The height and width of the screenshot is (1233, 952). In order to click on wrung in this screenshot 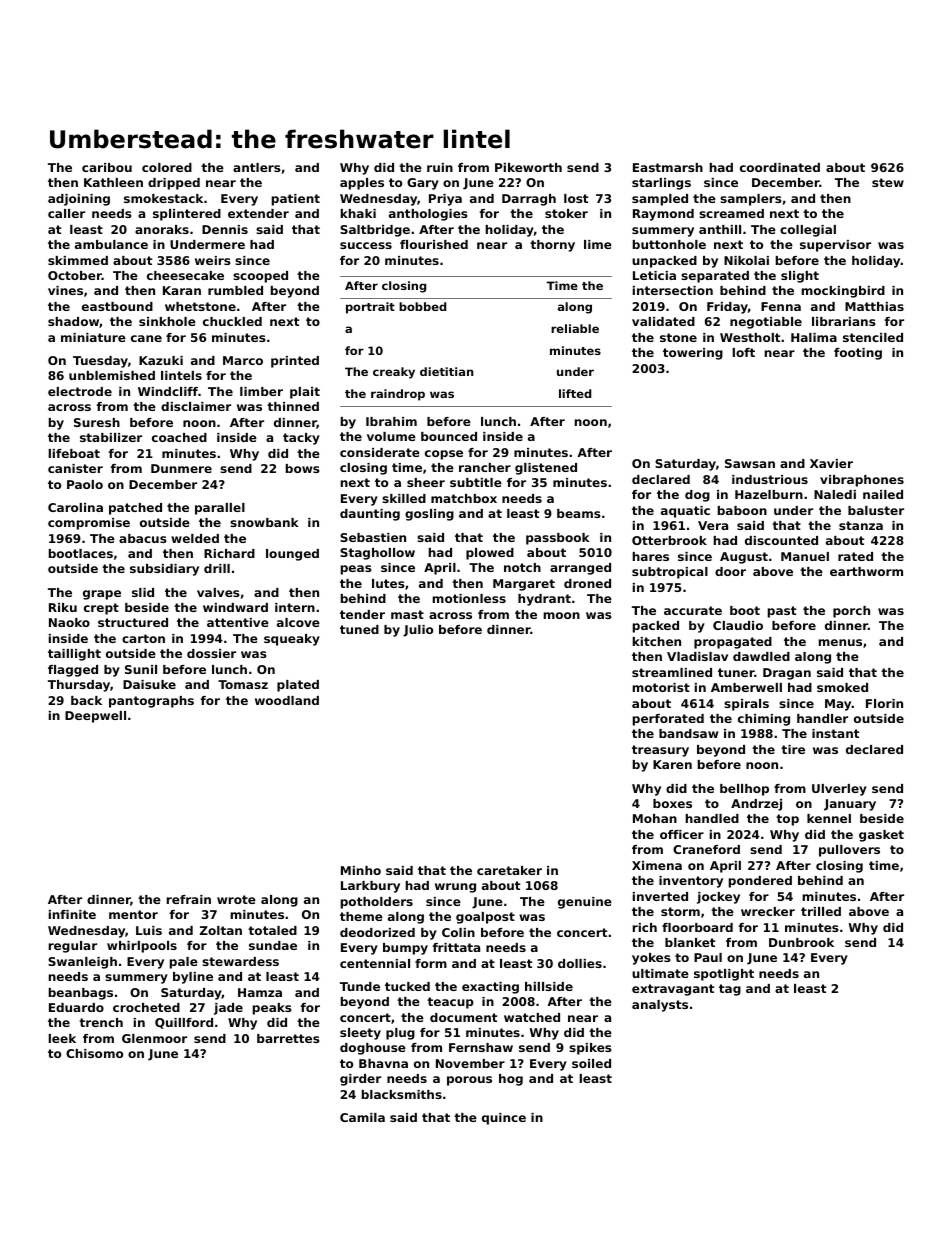, I will do `click(455, 888)`.
